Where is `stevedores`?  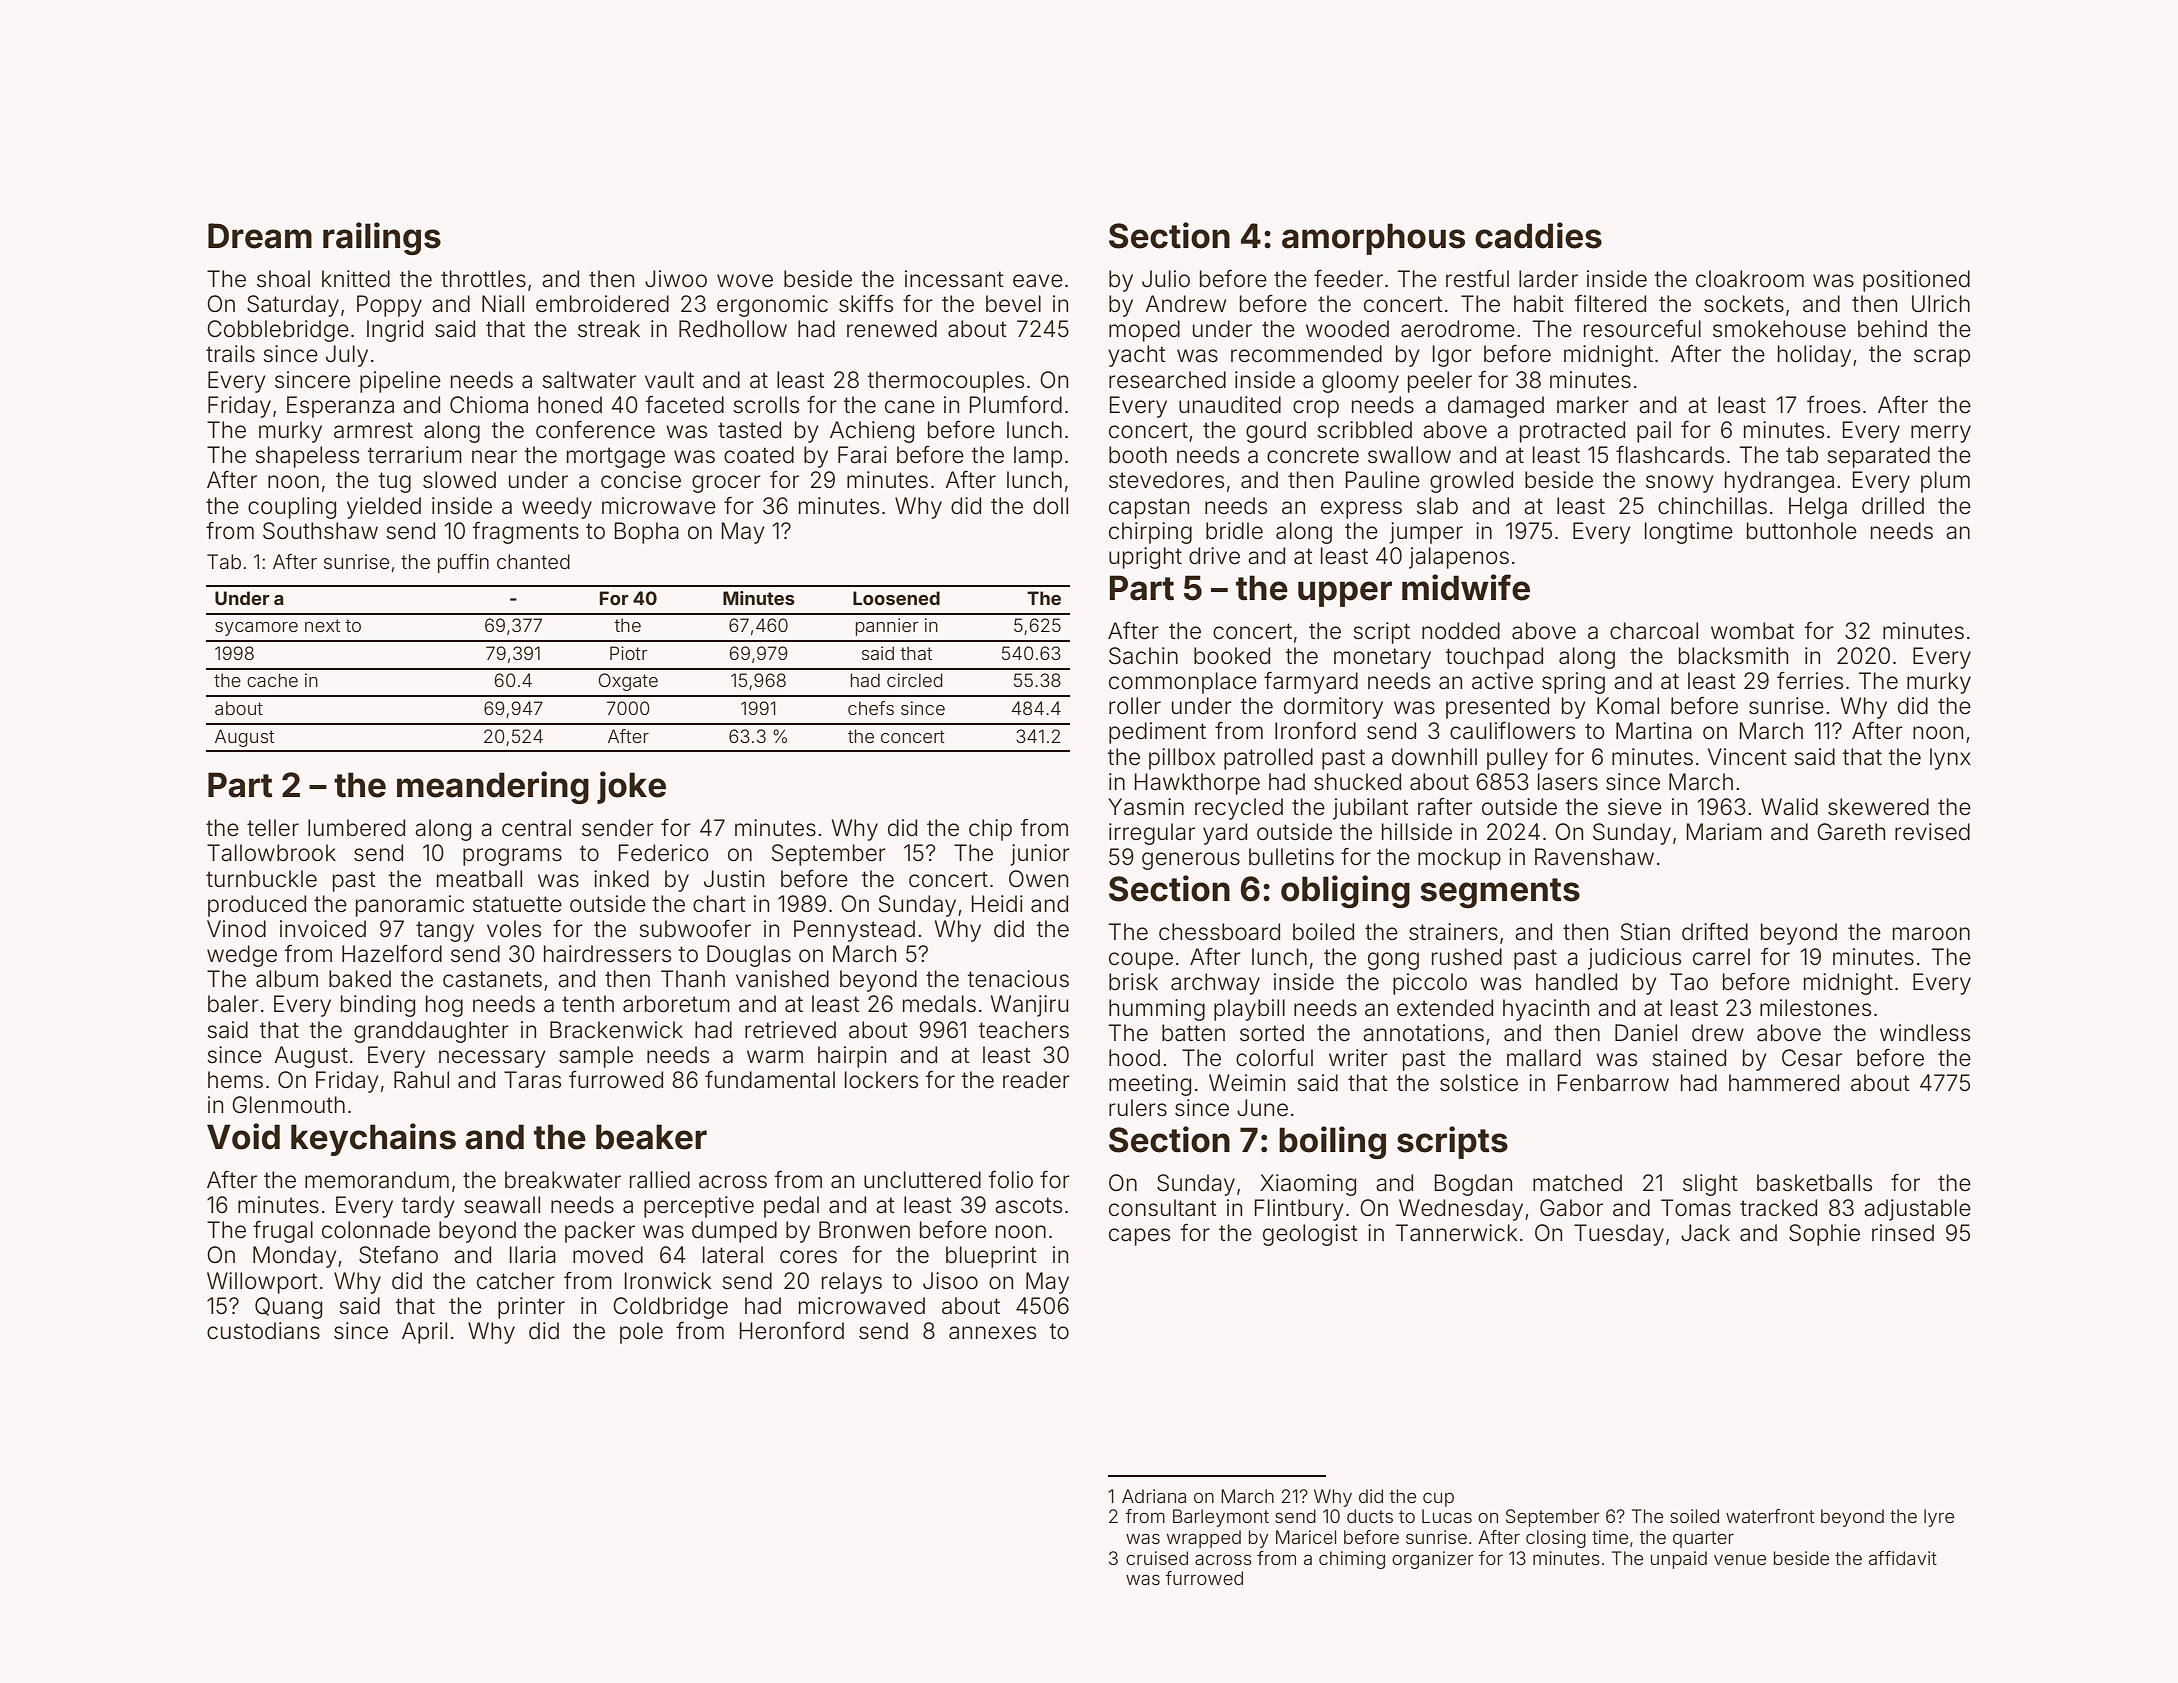 stevedores is located at coordinates (1166, 480).
